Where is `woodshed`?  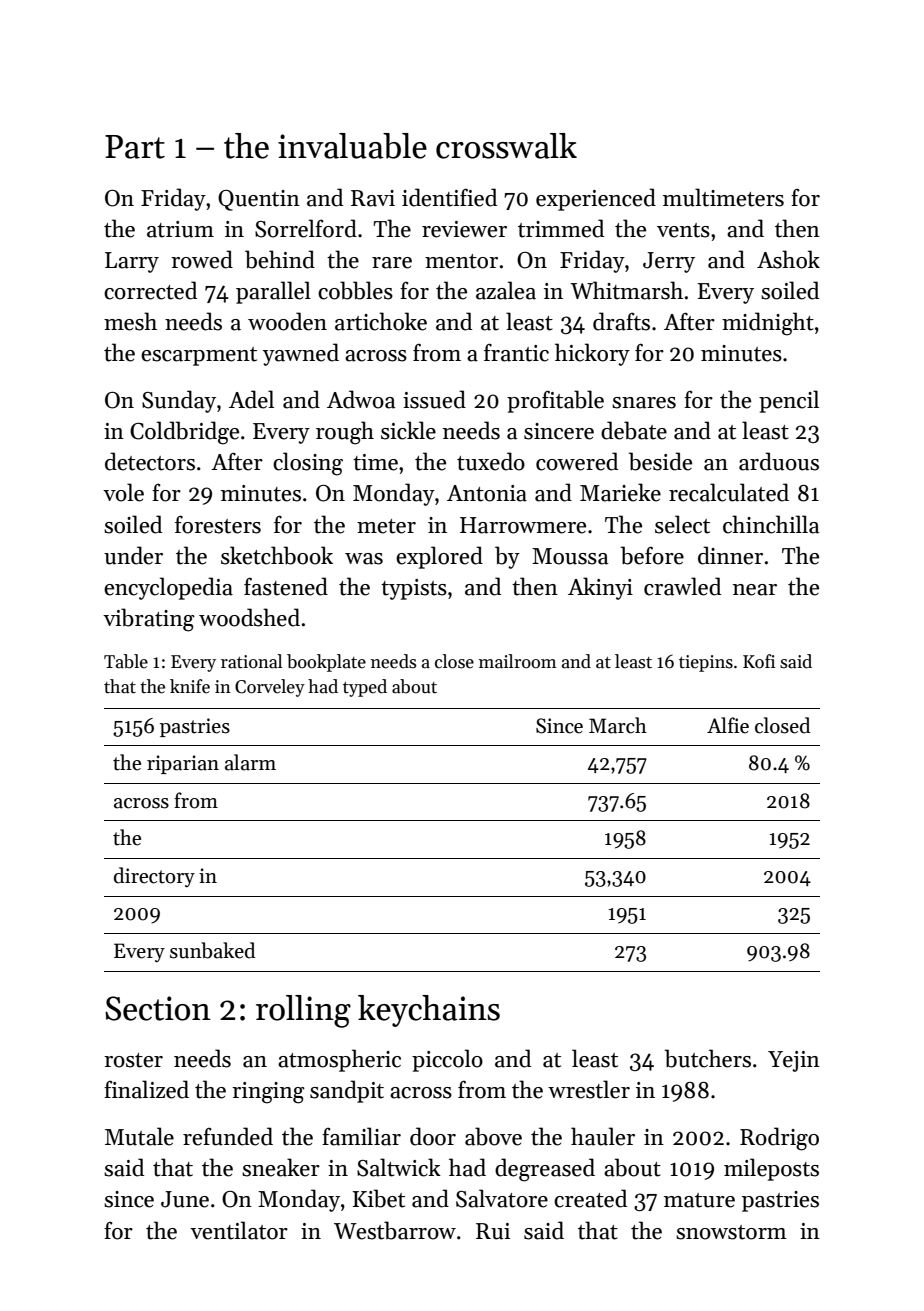
woodshed is located at coordinates (249, 617).
